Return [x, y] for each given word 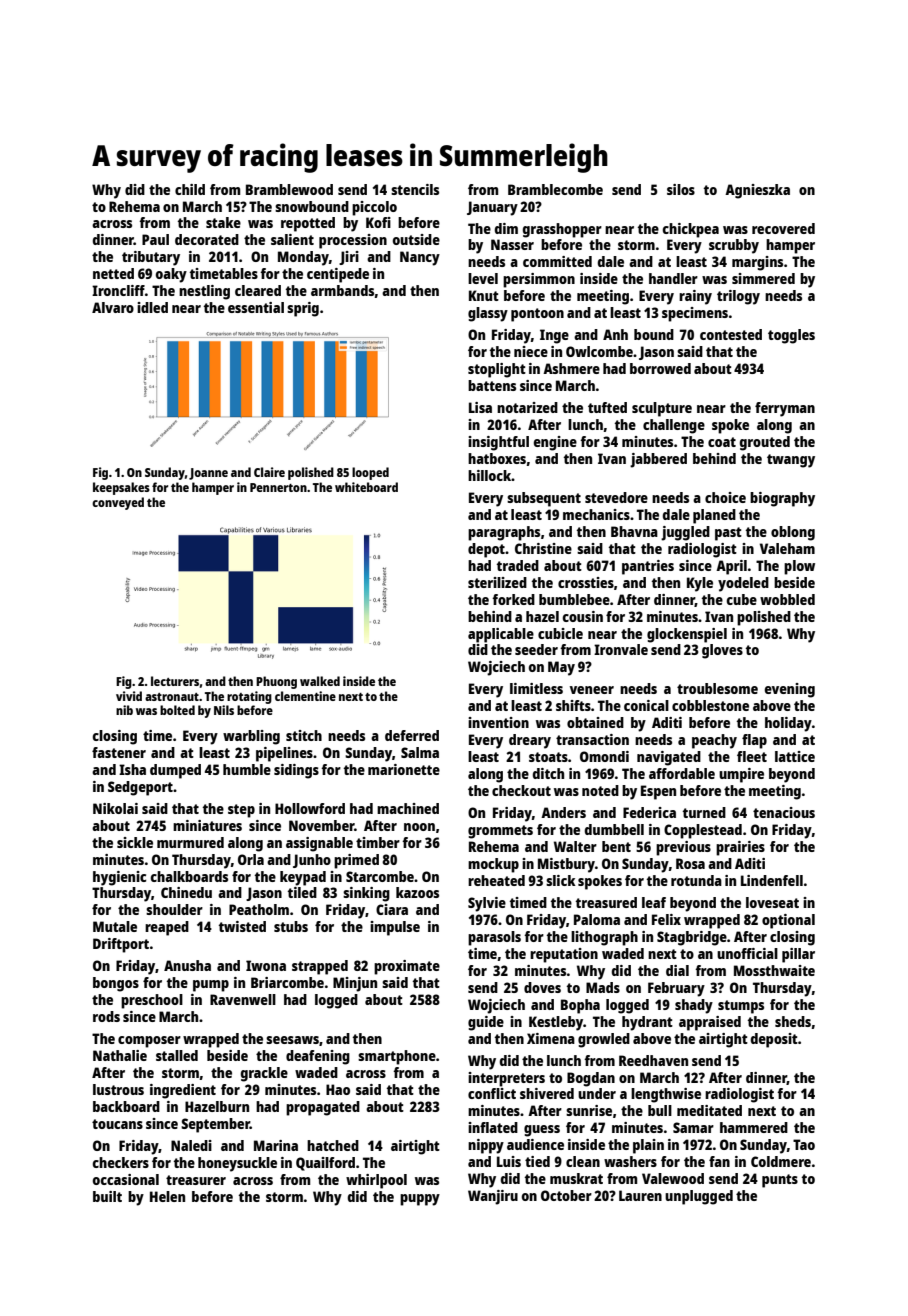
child [190, 189]
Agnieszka [757, 191]
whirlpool [376, 1181]
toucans [117, 1124]
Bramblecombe [555, 189]
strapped [320, 967]
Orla [251, 859]
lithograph [604, 938]
